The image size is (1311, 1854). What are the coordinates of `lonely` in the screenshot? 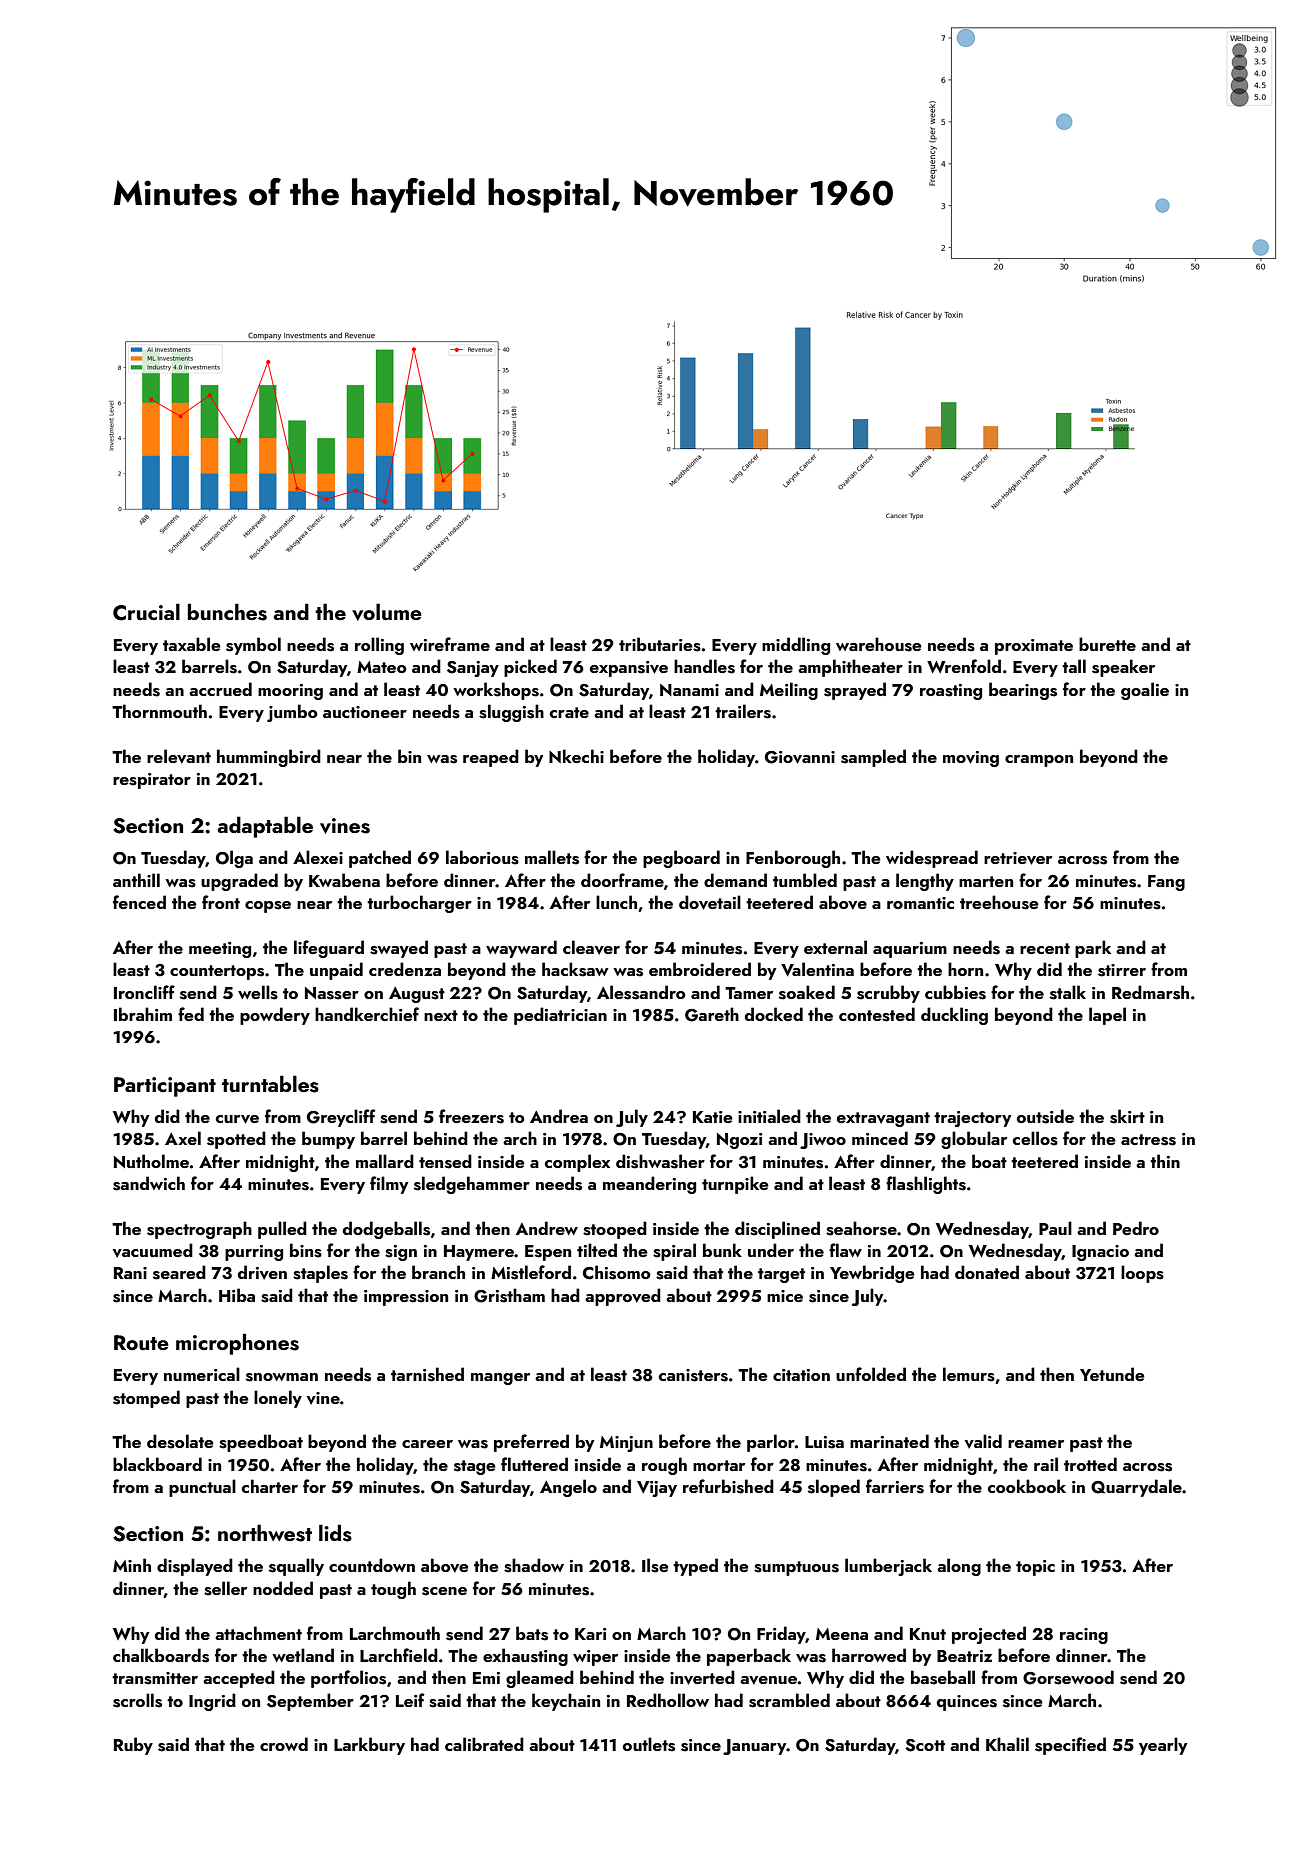 It's located at (278, 1399).
